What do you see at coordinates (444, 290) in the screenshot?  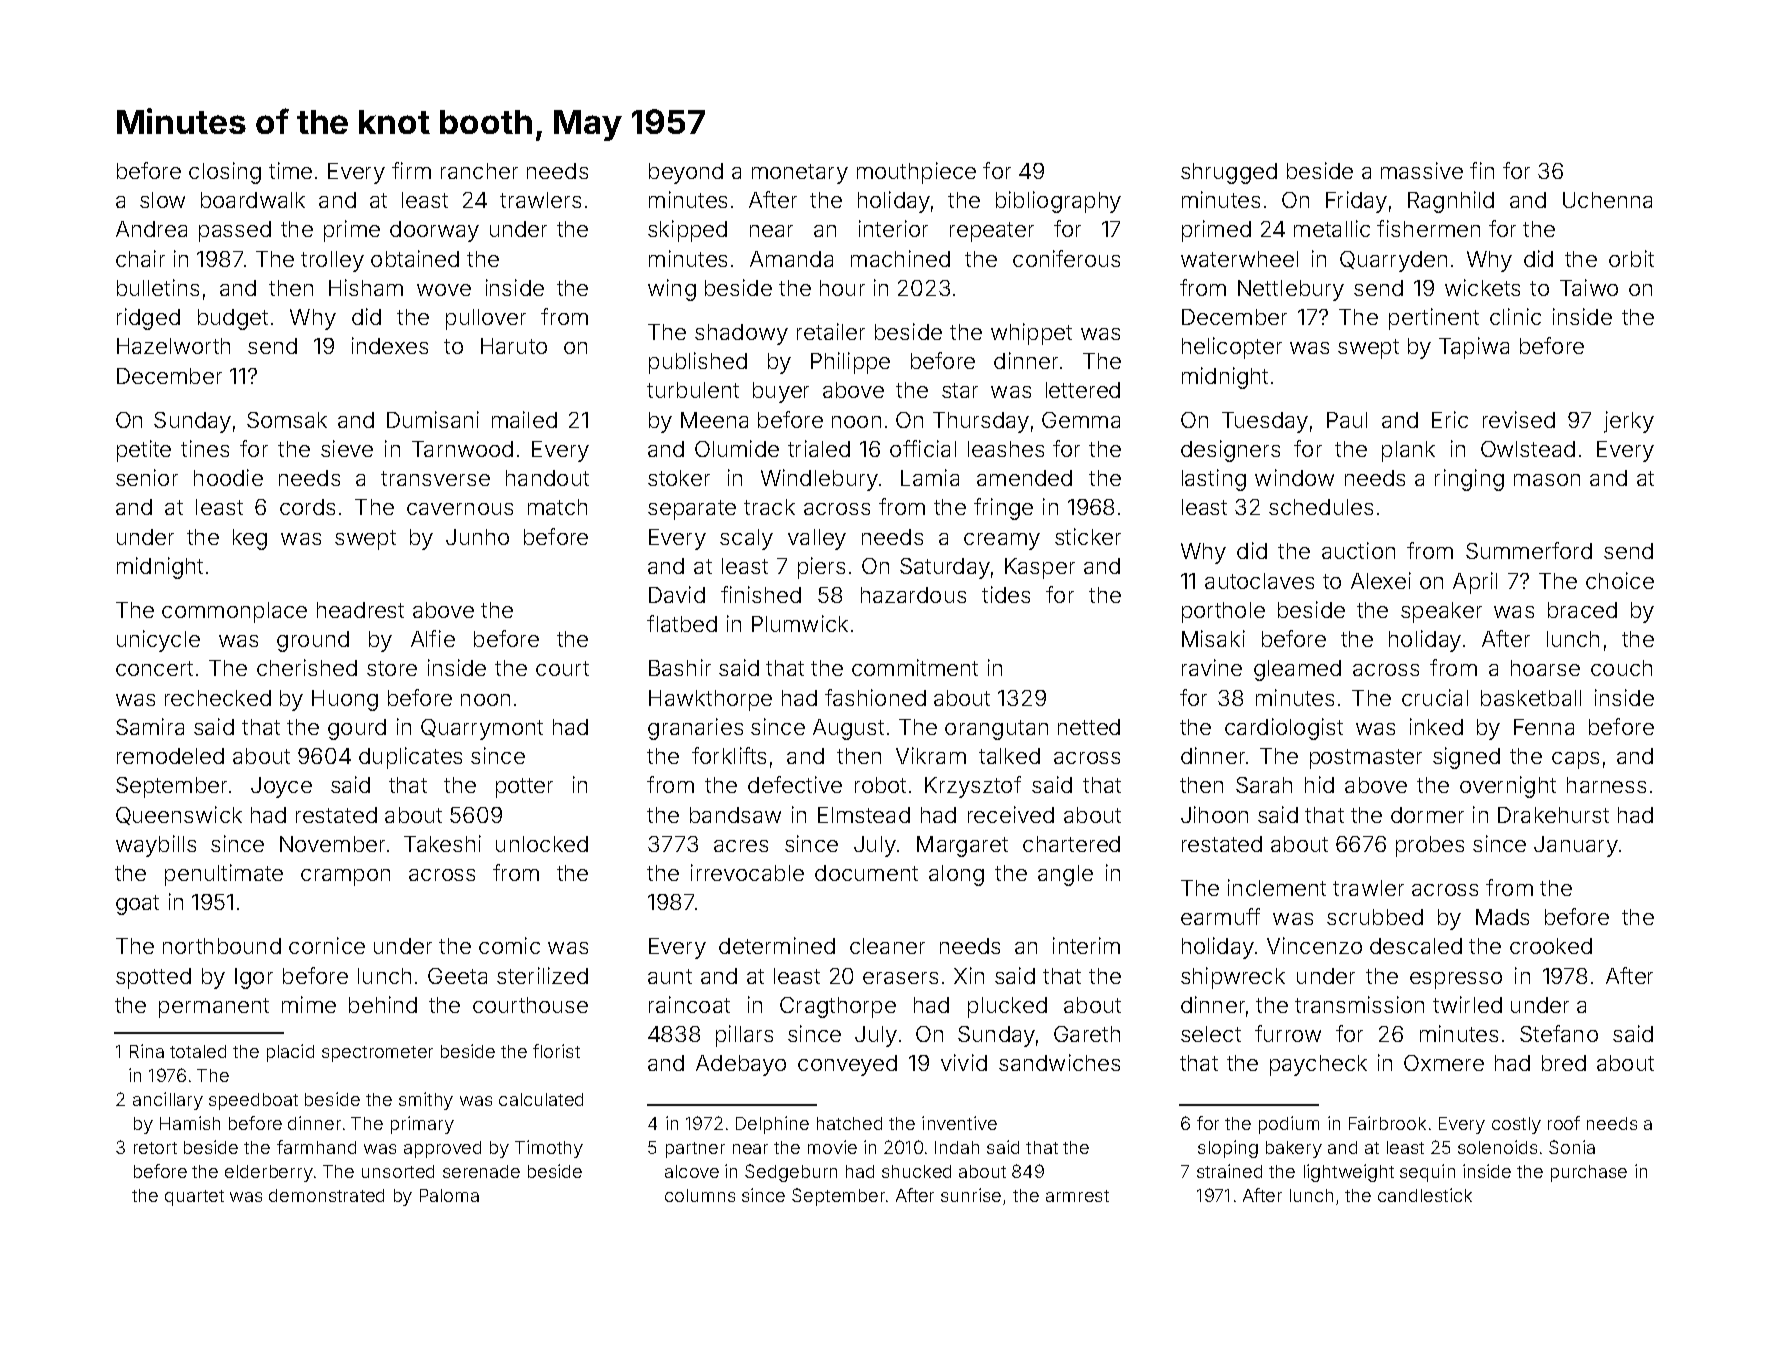 I see `wove` at bounding box center [444, 290].
